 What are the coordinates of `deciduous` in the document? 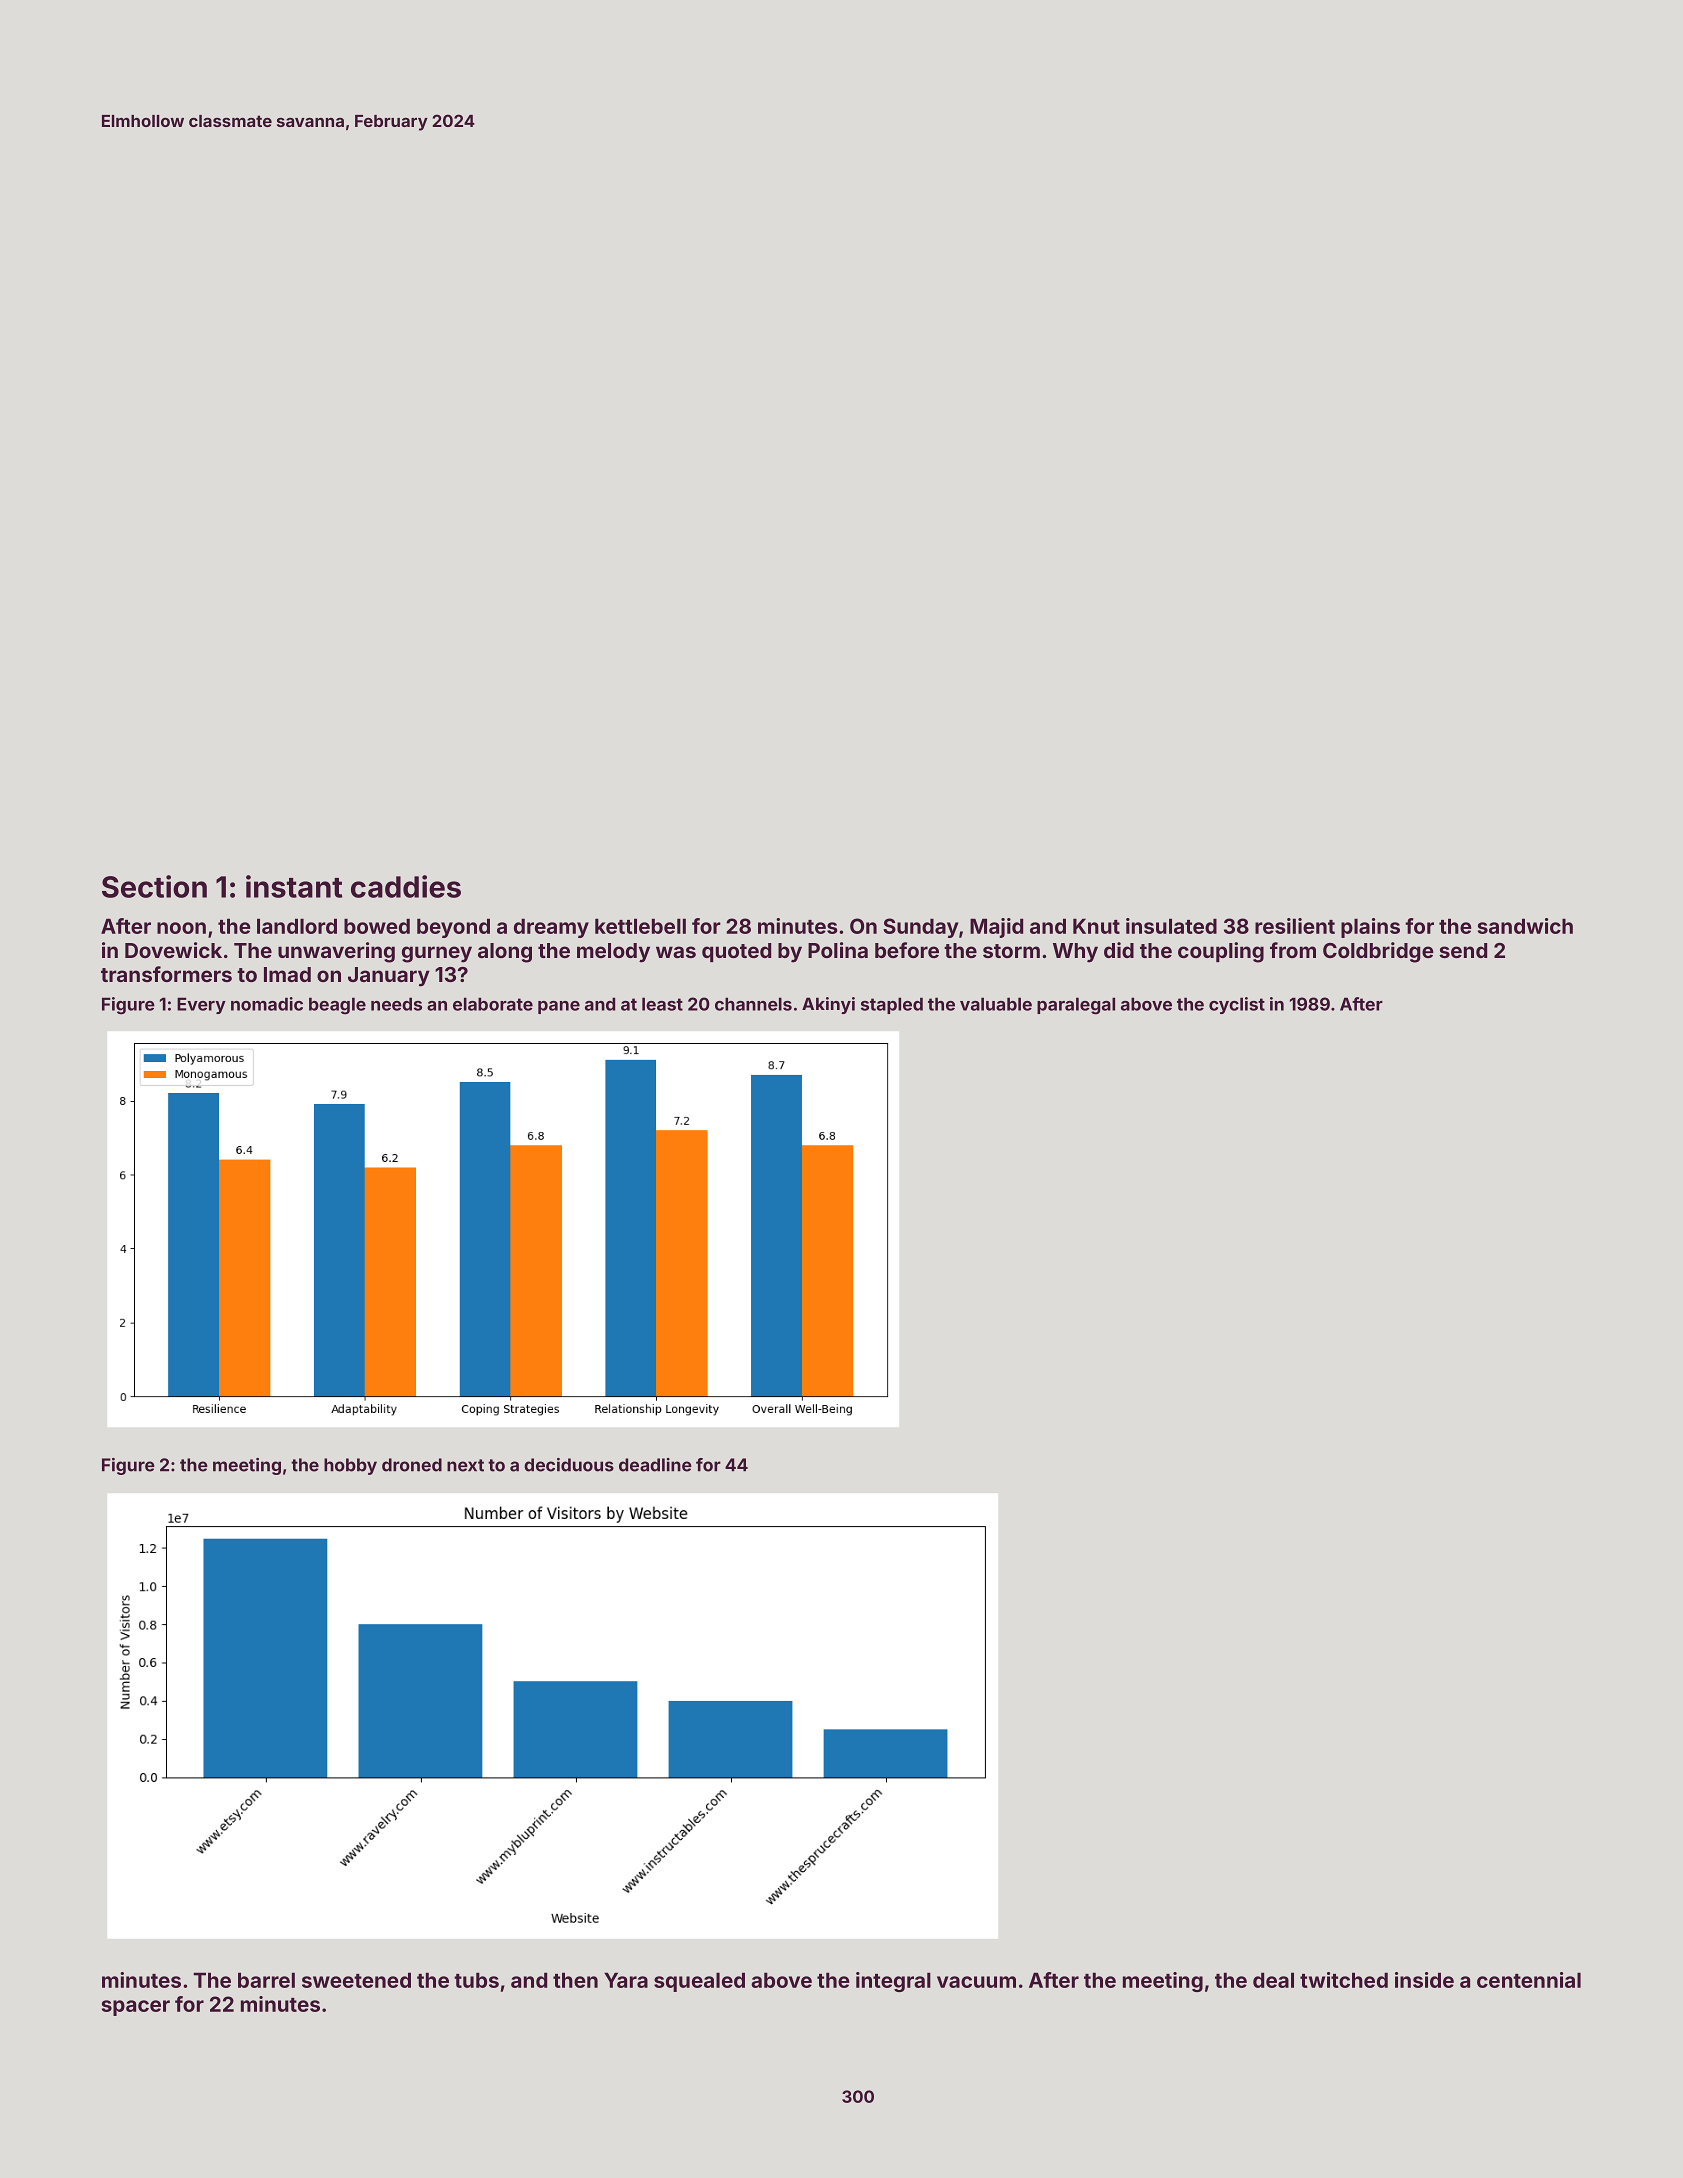 It's located at (569, 1465).
